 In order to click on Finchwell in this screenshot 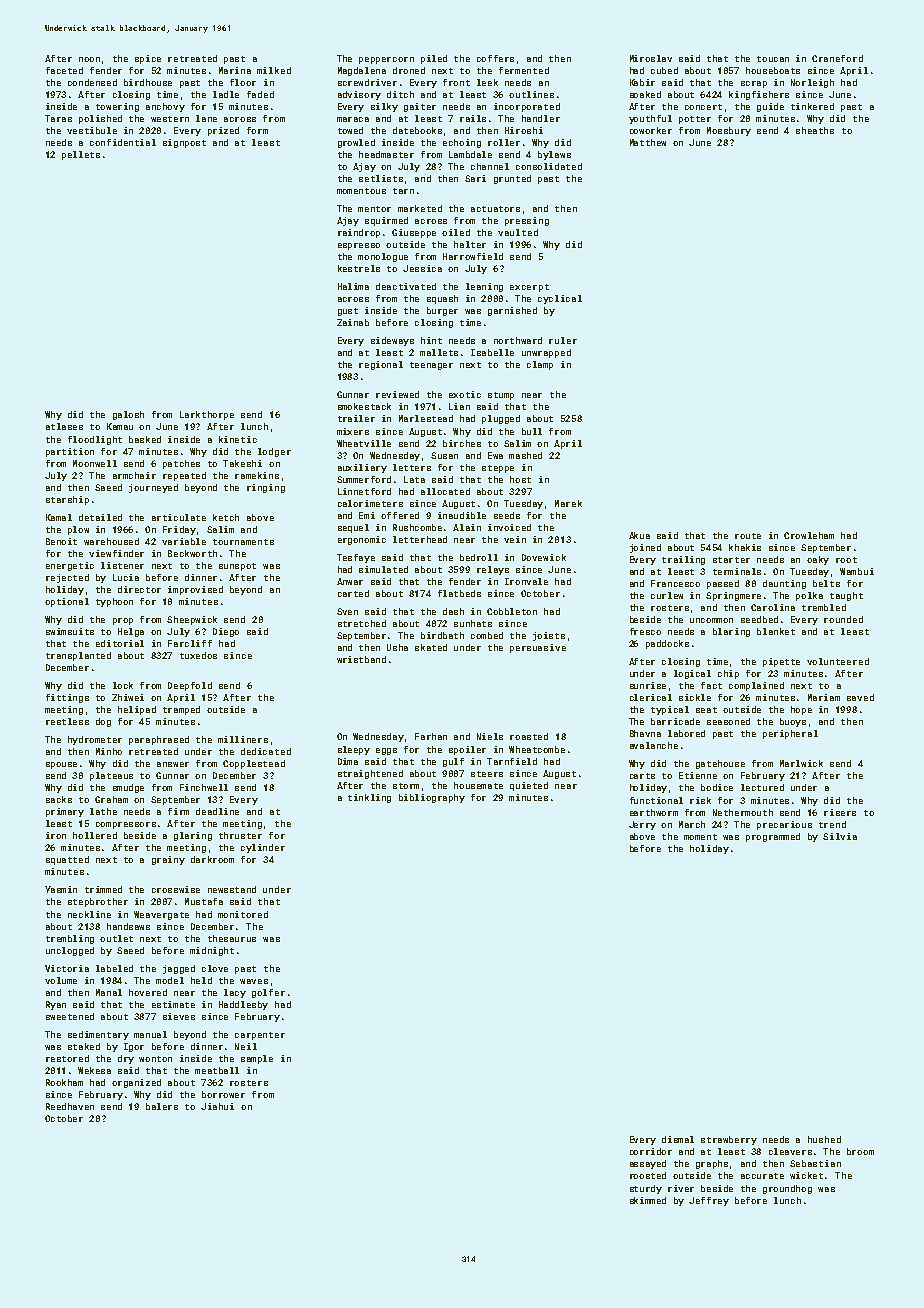, I will do `click(204, 787)`.
